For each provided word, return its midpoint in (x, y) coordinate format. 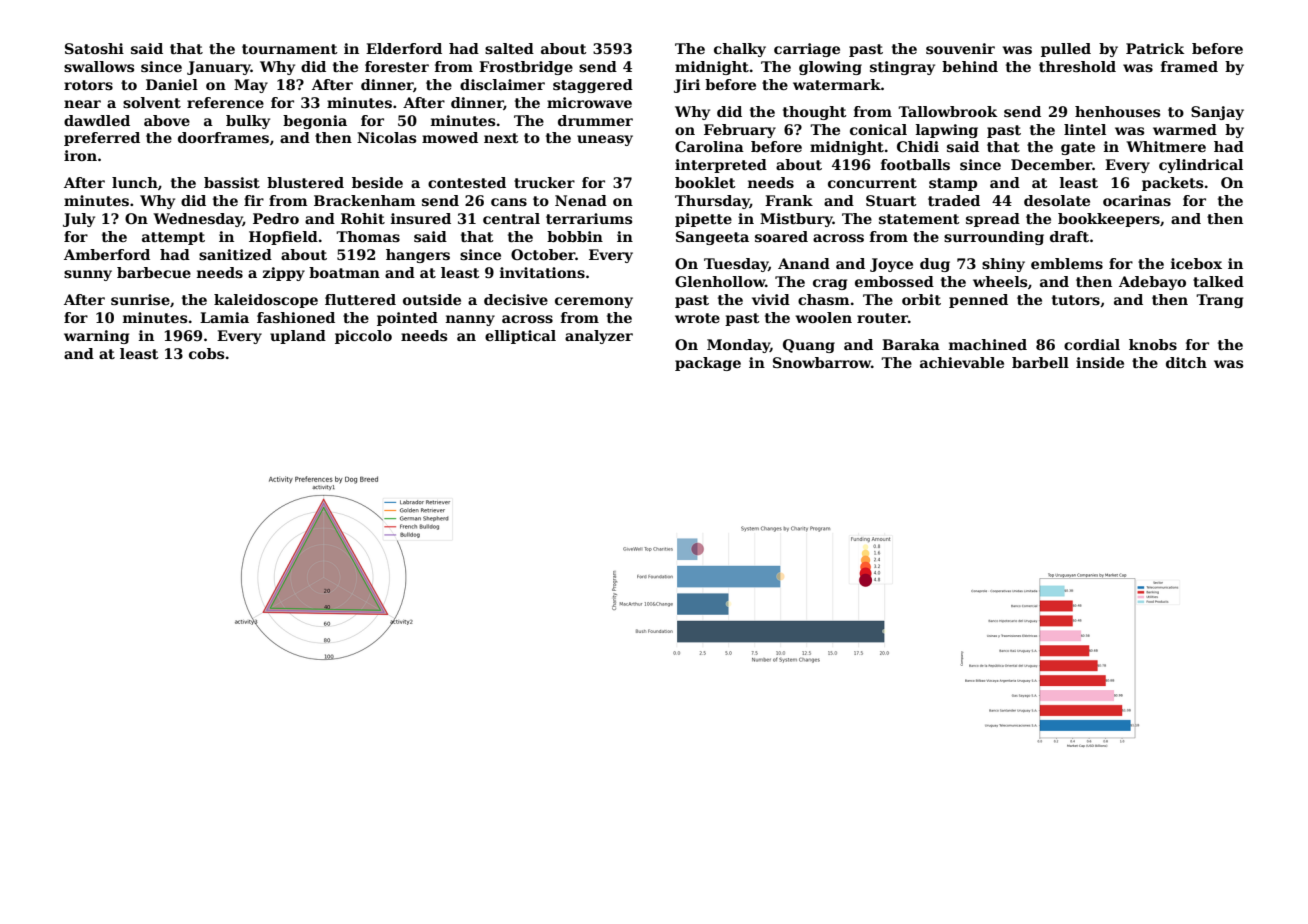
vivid (771, 299)
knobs (1153, 344)
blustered (305, 182)
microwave (589, 102)
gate (1078, 148)
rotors (88, 85)
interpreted (721, 166)
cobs (206, 353)
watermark (837, 84)
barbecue (154, 272)
